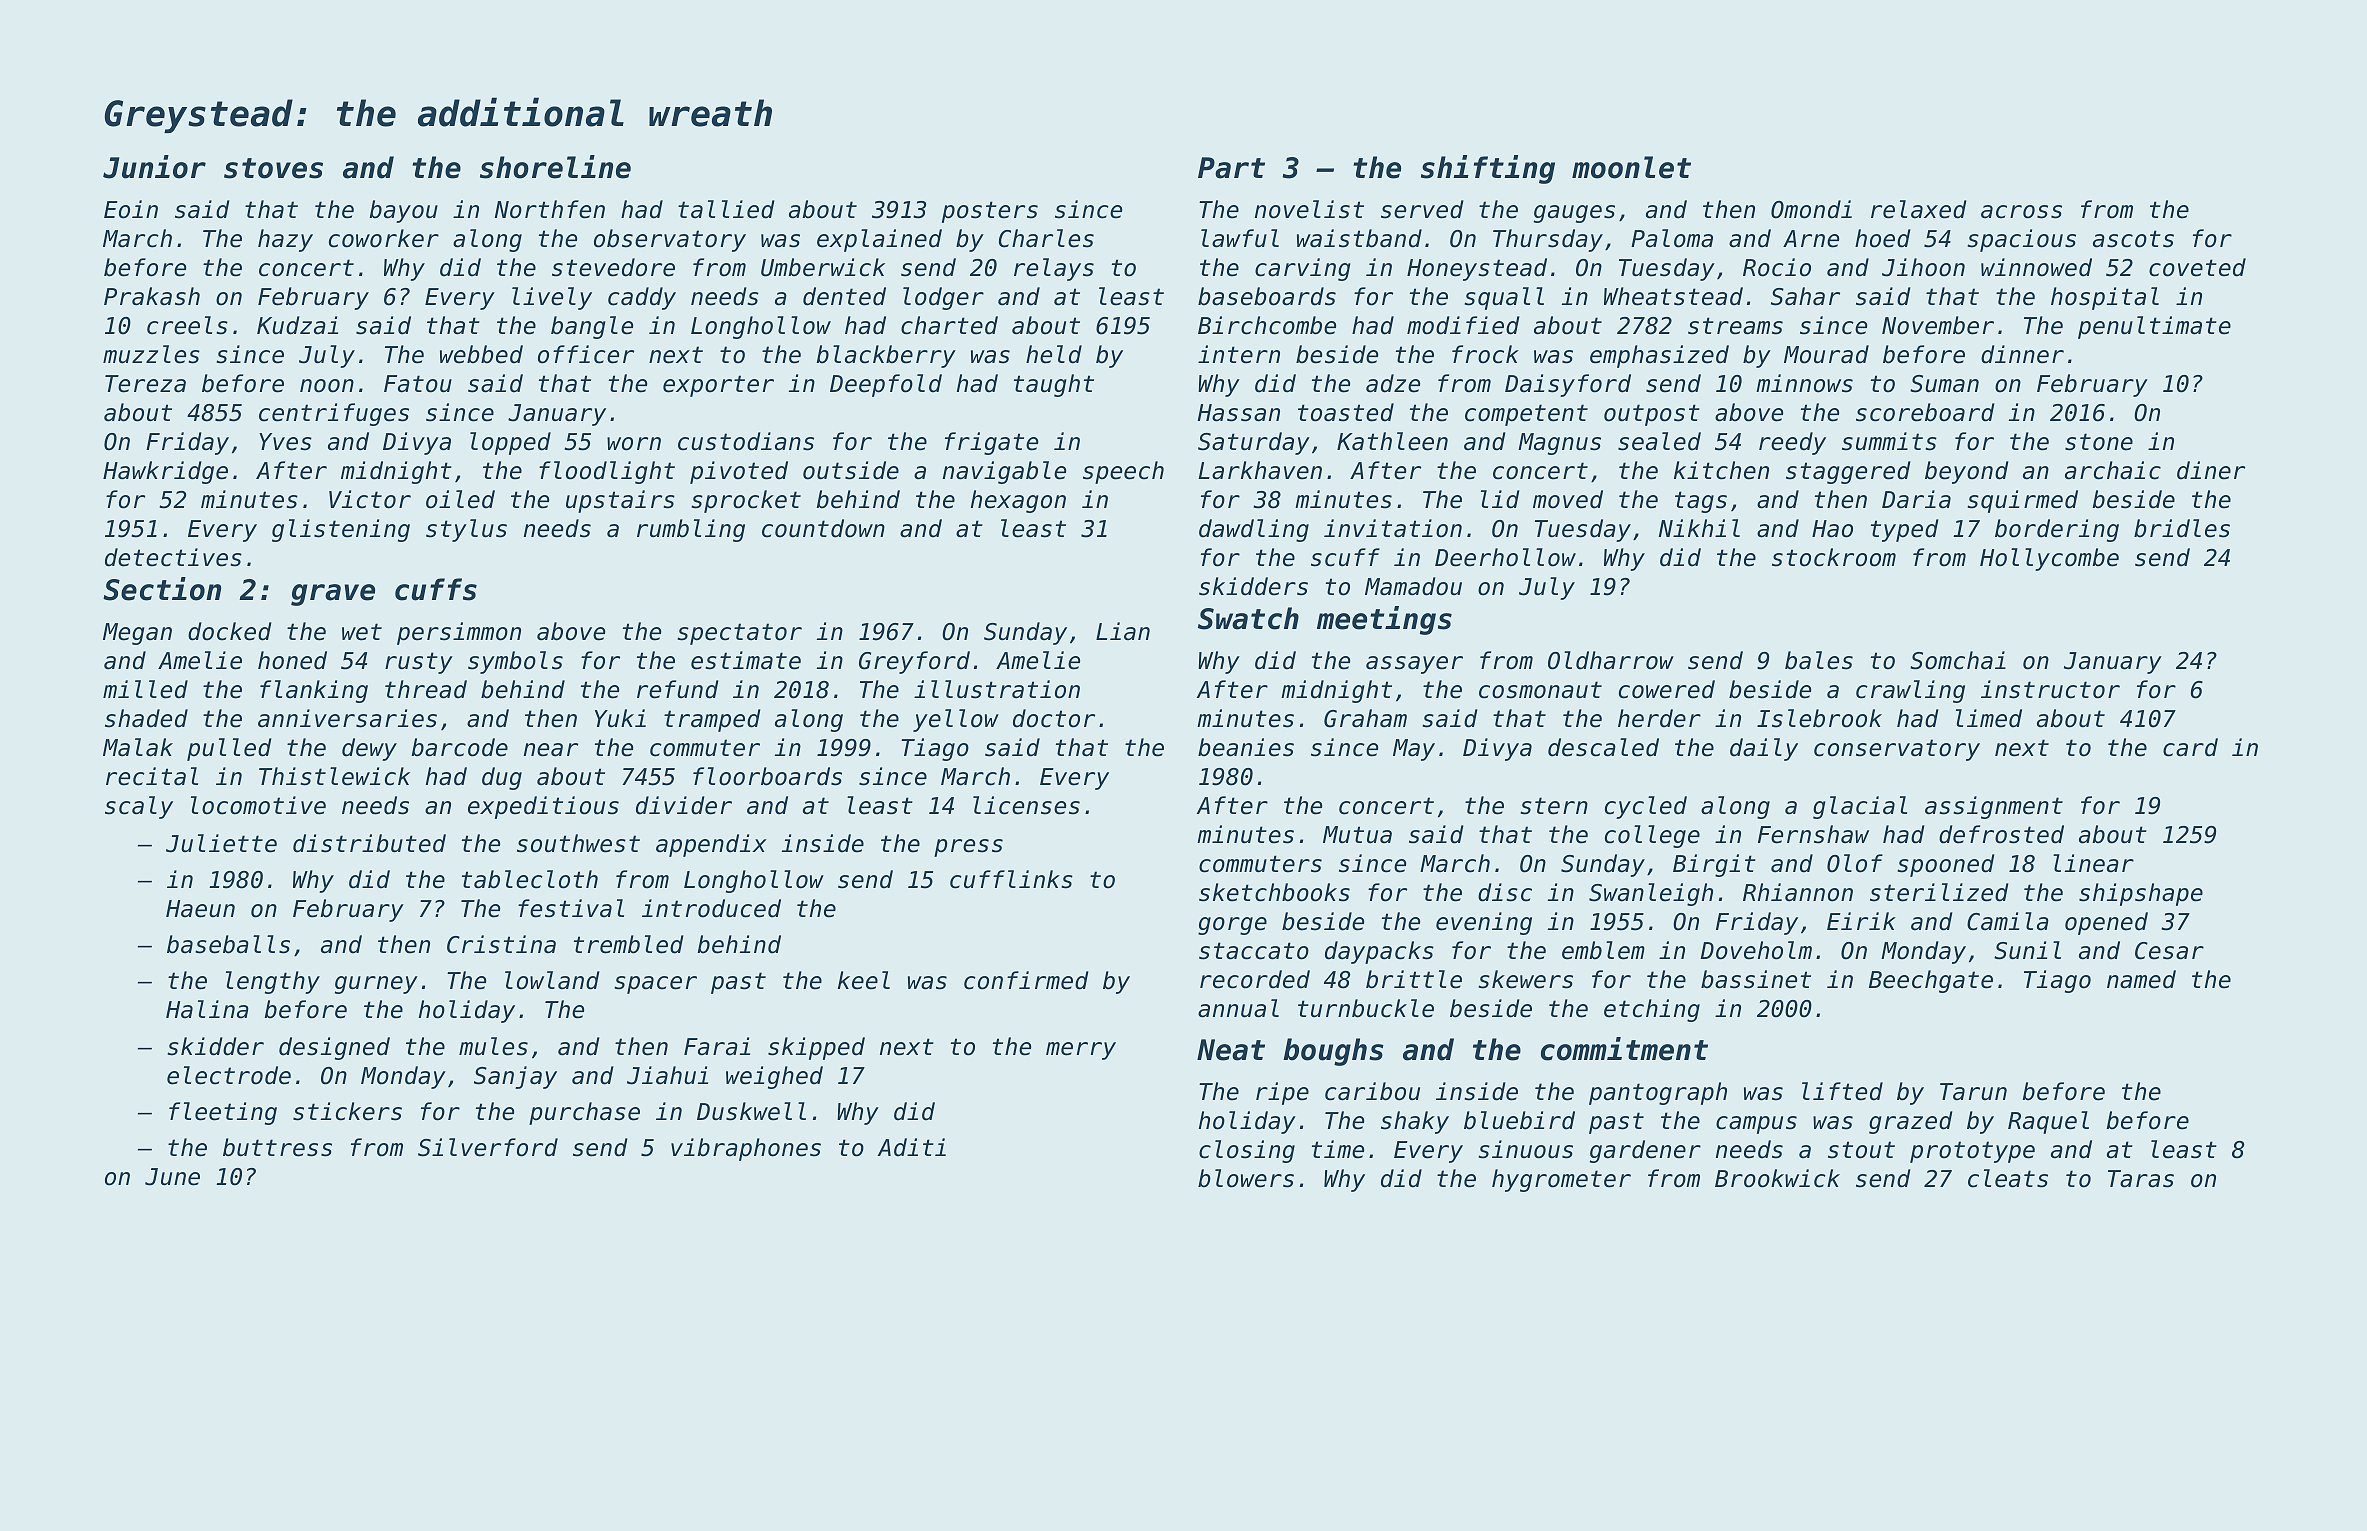 This screenshot has height=1531, width=2367. Describe the element at coordinates (550, 209) in the screenshot. I see `Northfen` at that location.
